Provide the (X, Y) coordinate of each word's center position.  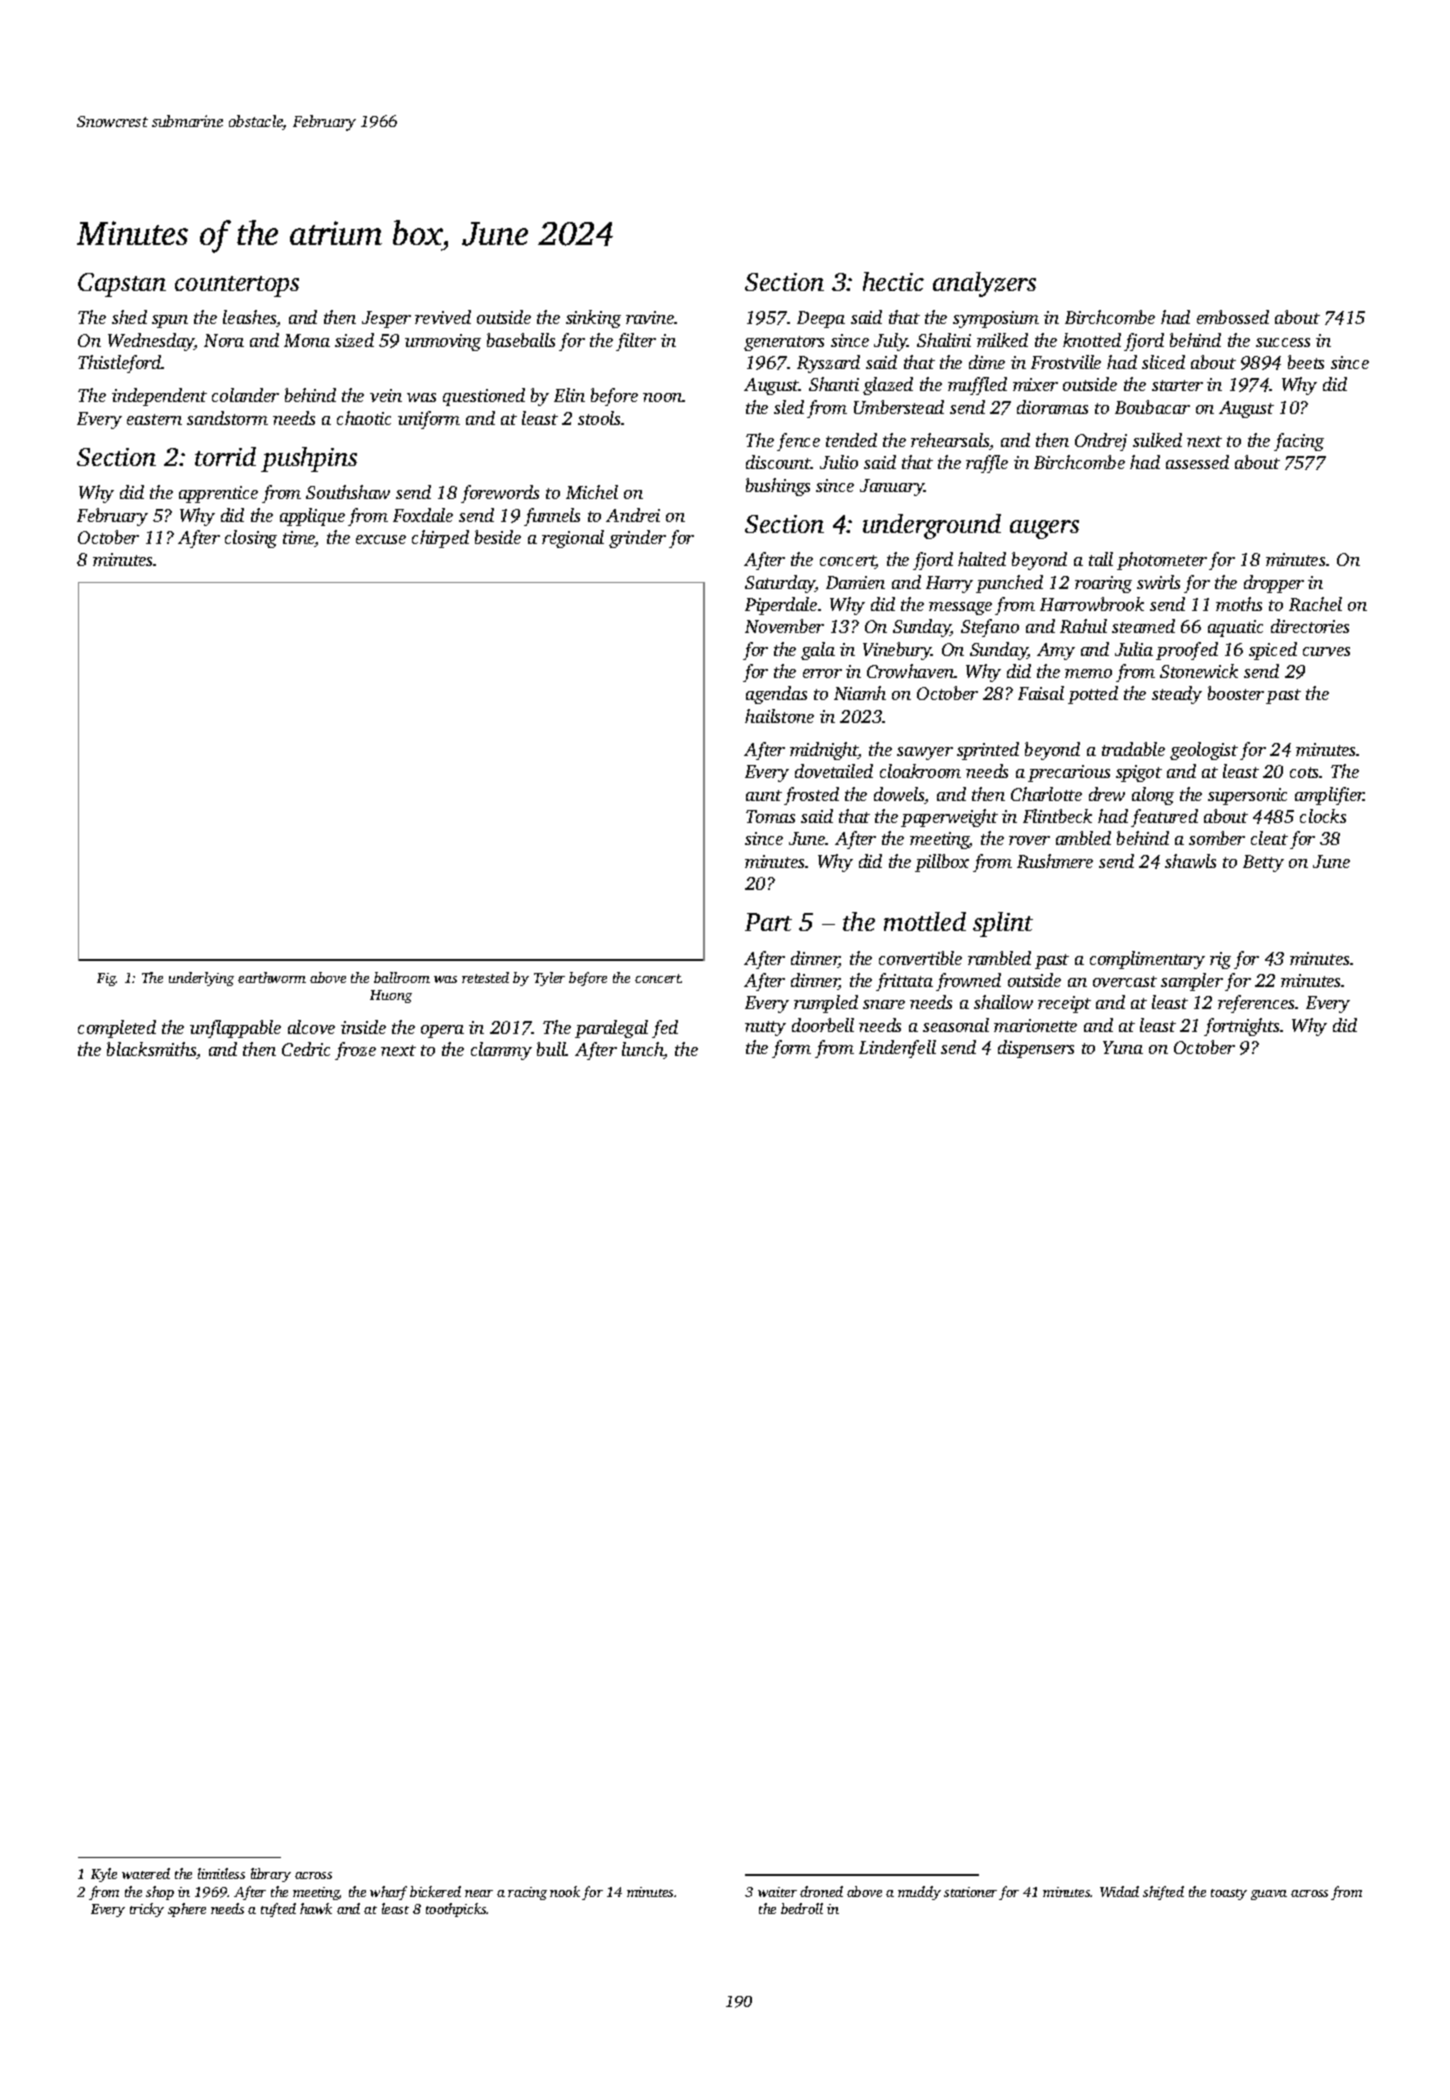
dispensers (1036, 1049)
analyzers (984, 284)
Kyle (104, 1875)
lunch (643, 1050)
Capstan (122, 285)
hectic (893, 281)
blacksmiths (152, 1050)
